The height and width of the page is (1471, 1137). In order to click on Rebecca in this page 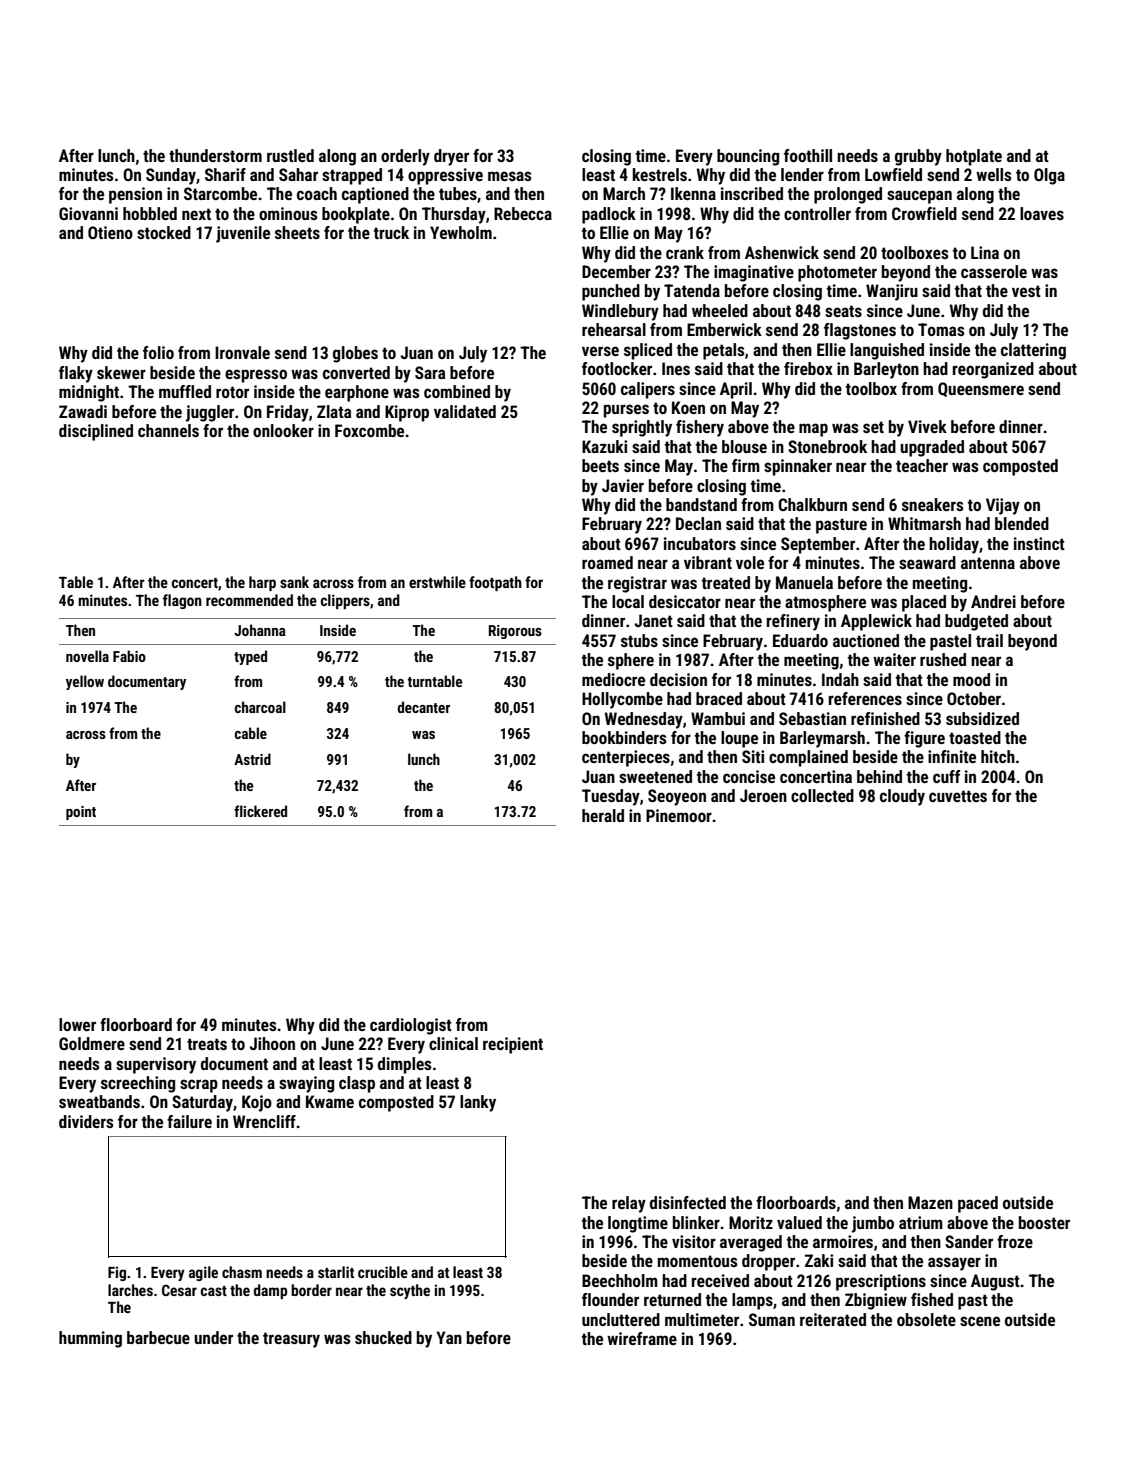, I will do `click(523, 213)`.
